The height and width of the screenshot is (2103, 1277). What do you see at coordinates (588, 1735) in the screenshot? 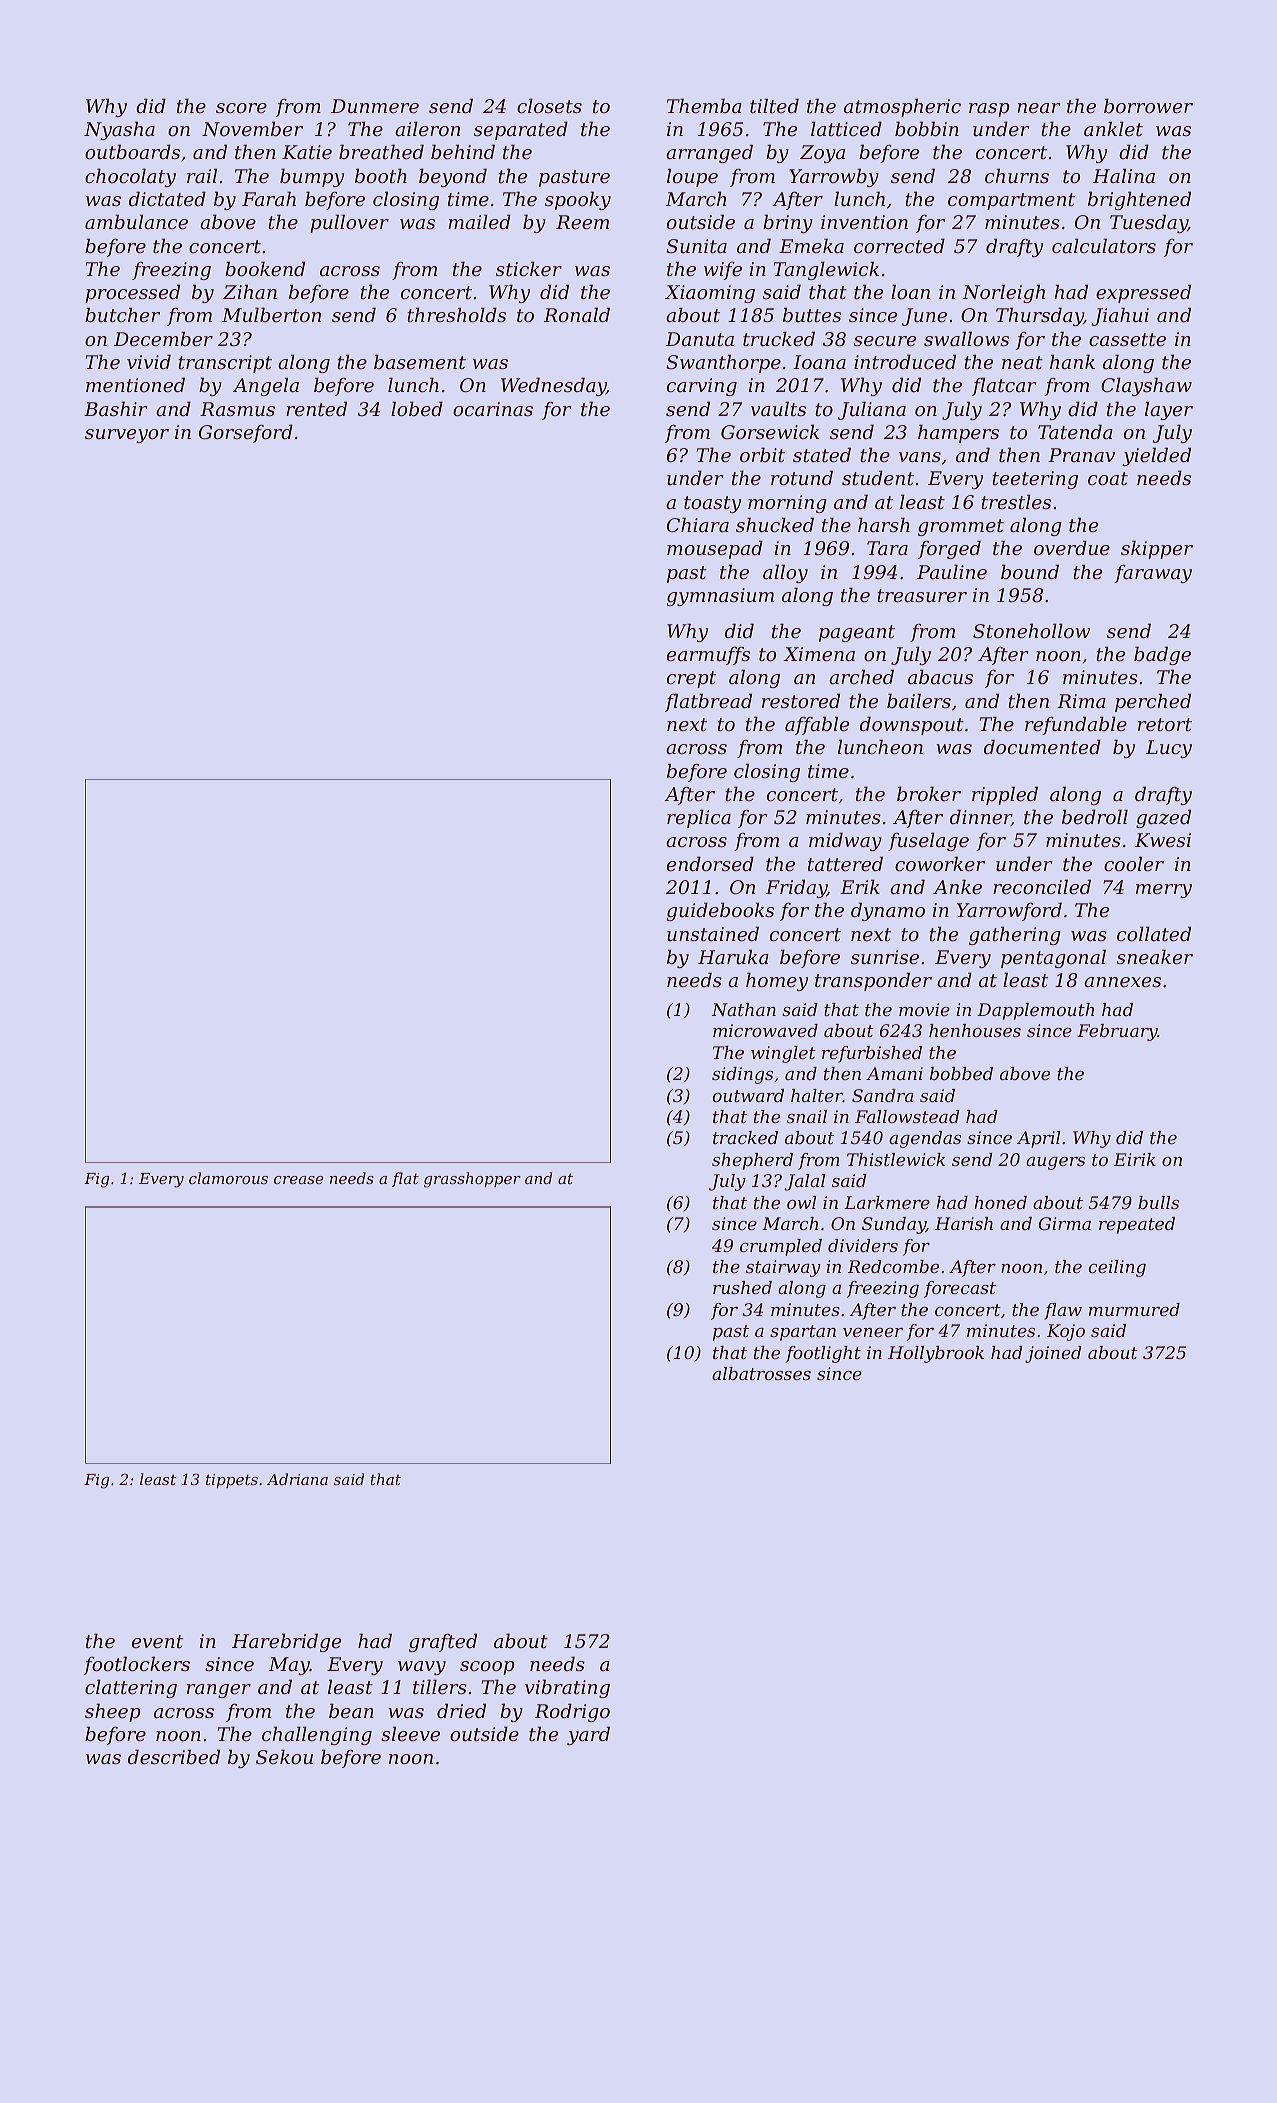
I see `yard` at bounding box center [588, 1735].
